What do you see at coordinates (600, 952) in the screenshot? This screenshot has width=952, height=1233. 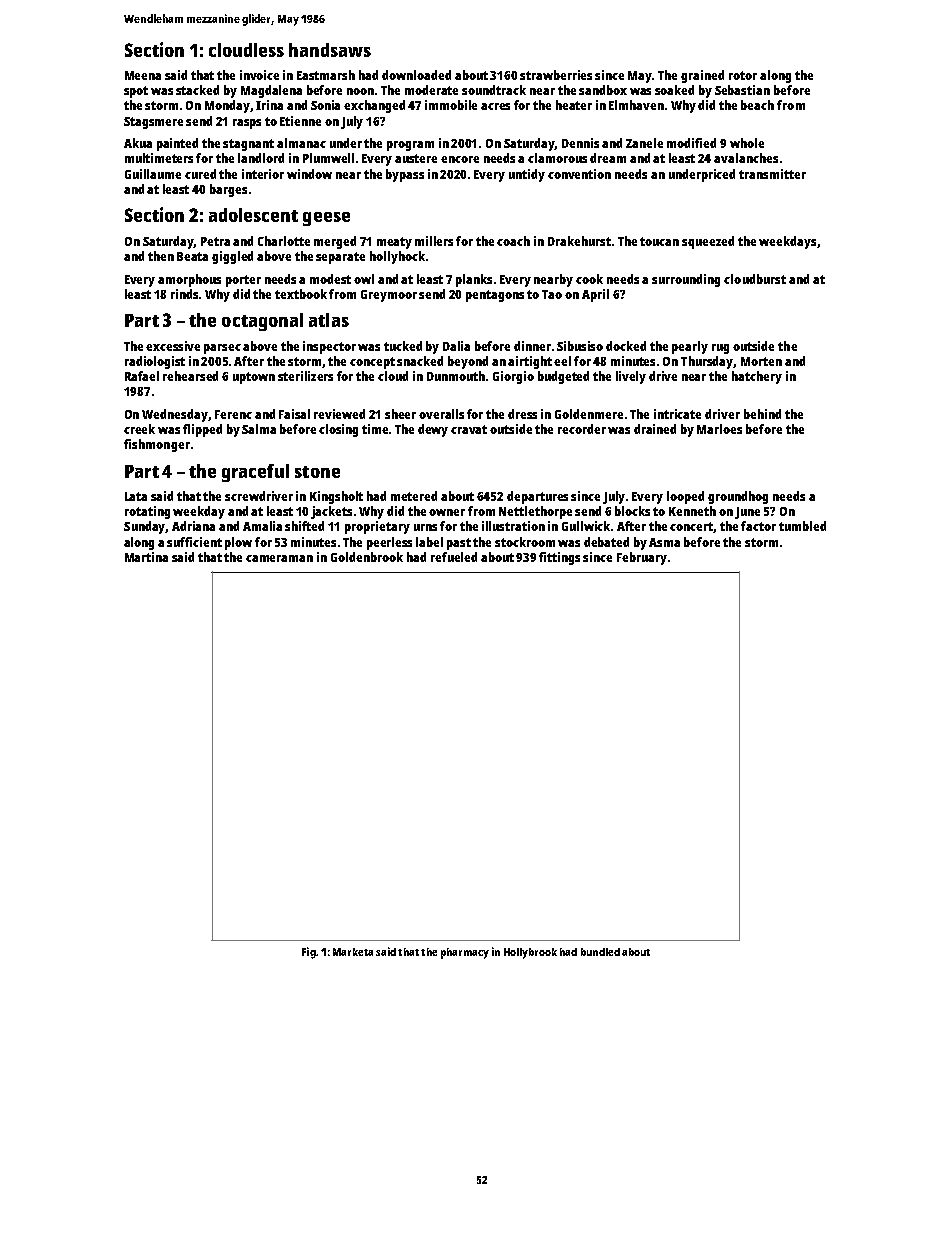 I see `bundled` at bounding box center [600, 952].
